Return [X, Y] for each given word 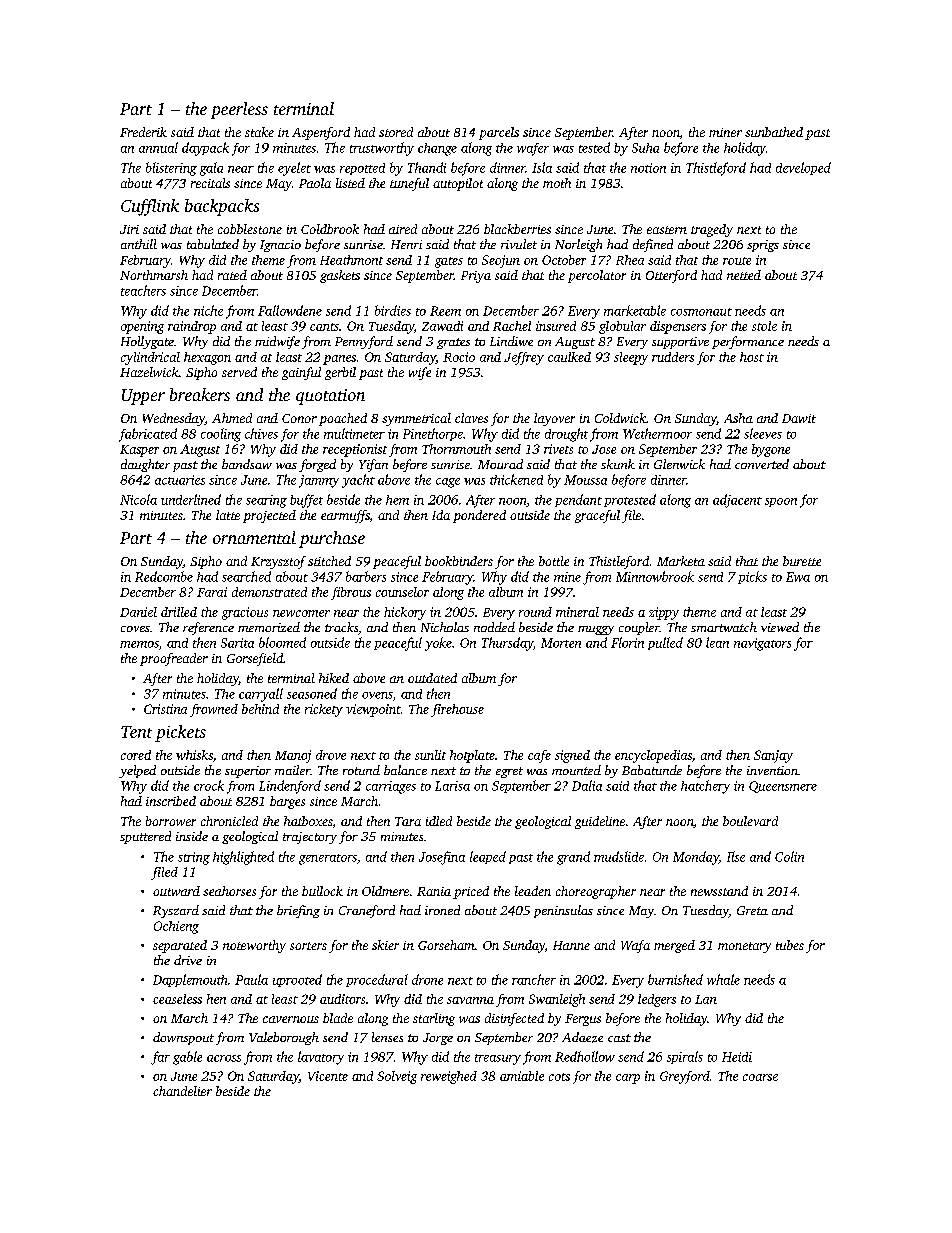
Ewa [798, 577]
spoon [781, 502]
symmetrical [416, 419]
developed [803, 168]
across [224, 1058]
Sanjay [773, 756]
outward [176, 891]
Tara [408, 821]
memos [139, 644]
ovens [377, 695]
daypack [205, 149]
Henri [406, 244]
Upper [143, 397]
